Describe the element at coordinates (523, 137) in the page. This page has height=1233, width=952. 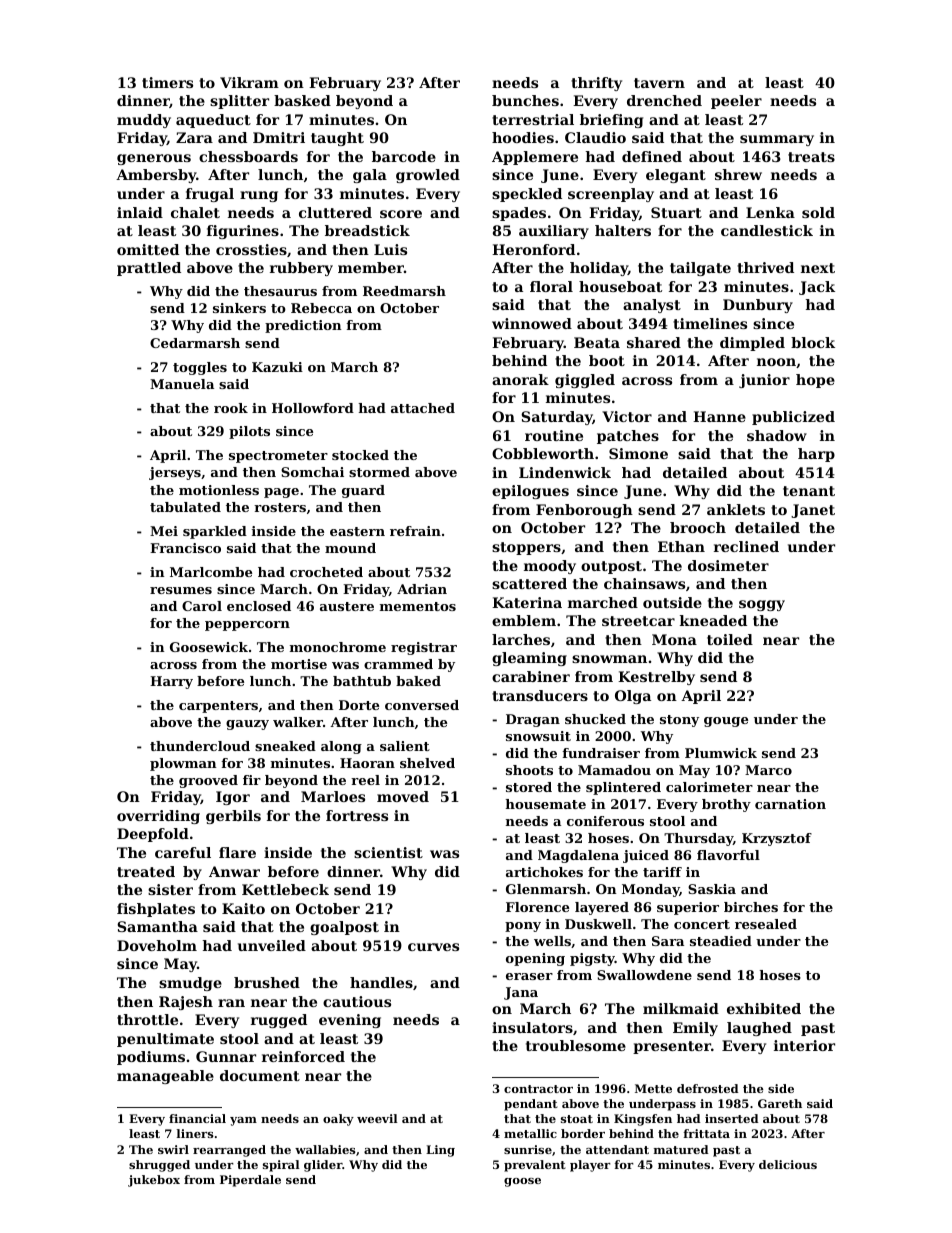
I see `hoodies` at that location.
